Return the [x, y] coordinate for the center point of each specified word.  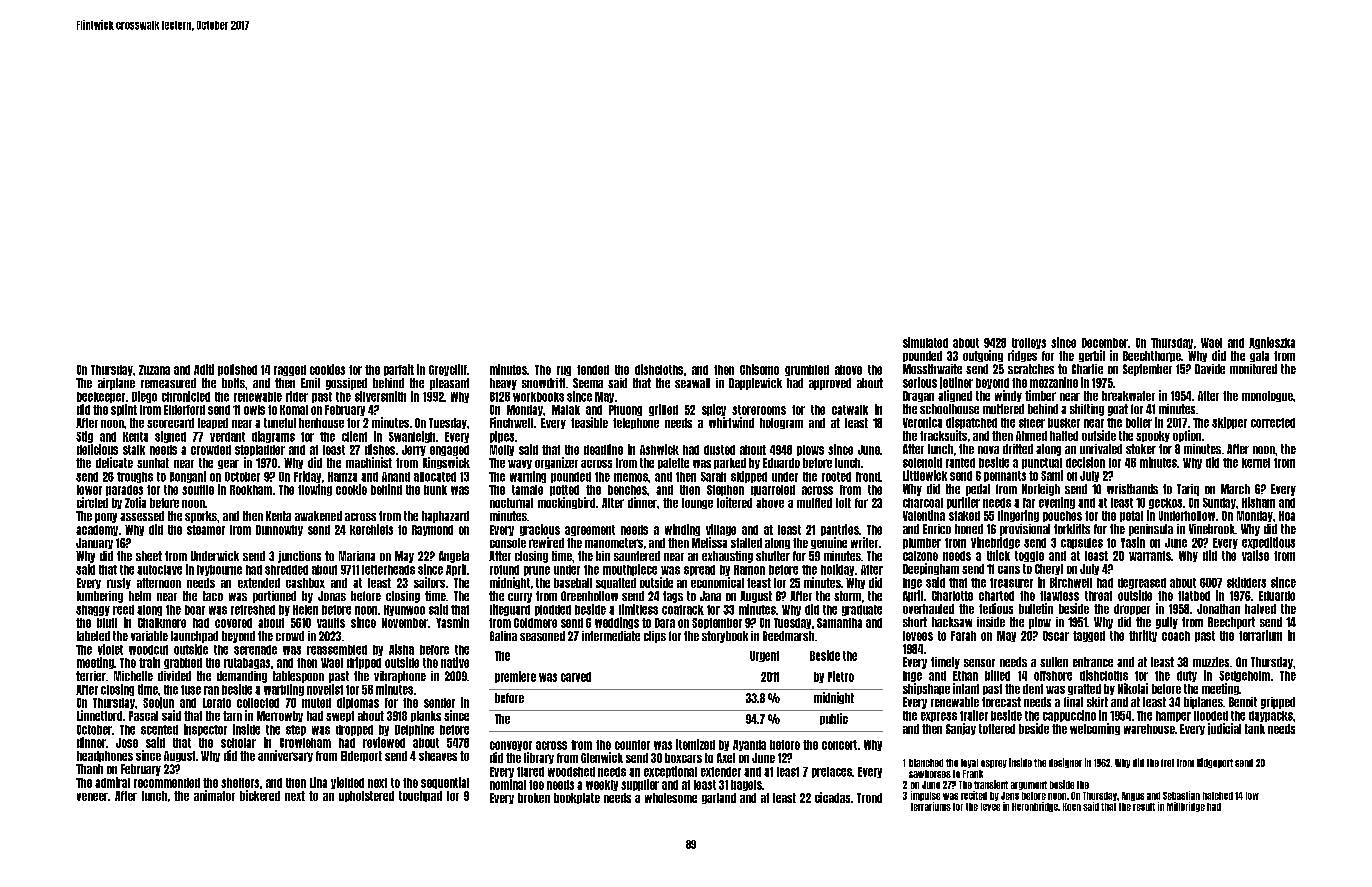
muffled [814, 503]
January [94, 543]
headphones [105, 756]
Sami [1052, 475]
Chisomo [759, 369]
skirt [1097, 702]
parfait [399, 370]
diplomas [358, 703]
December [1105, 343]
